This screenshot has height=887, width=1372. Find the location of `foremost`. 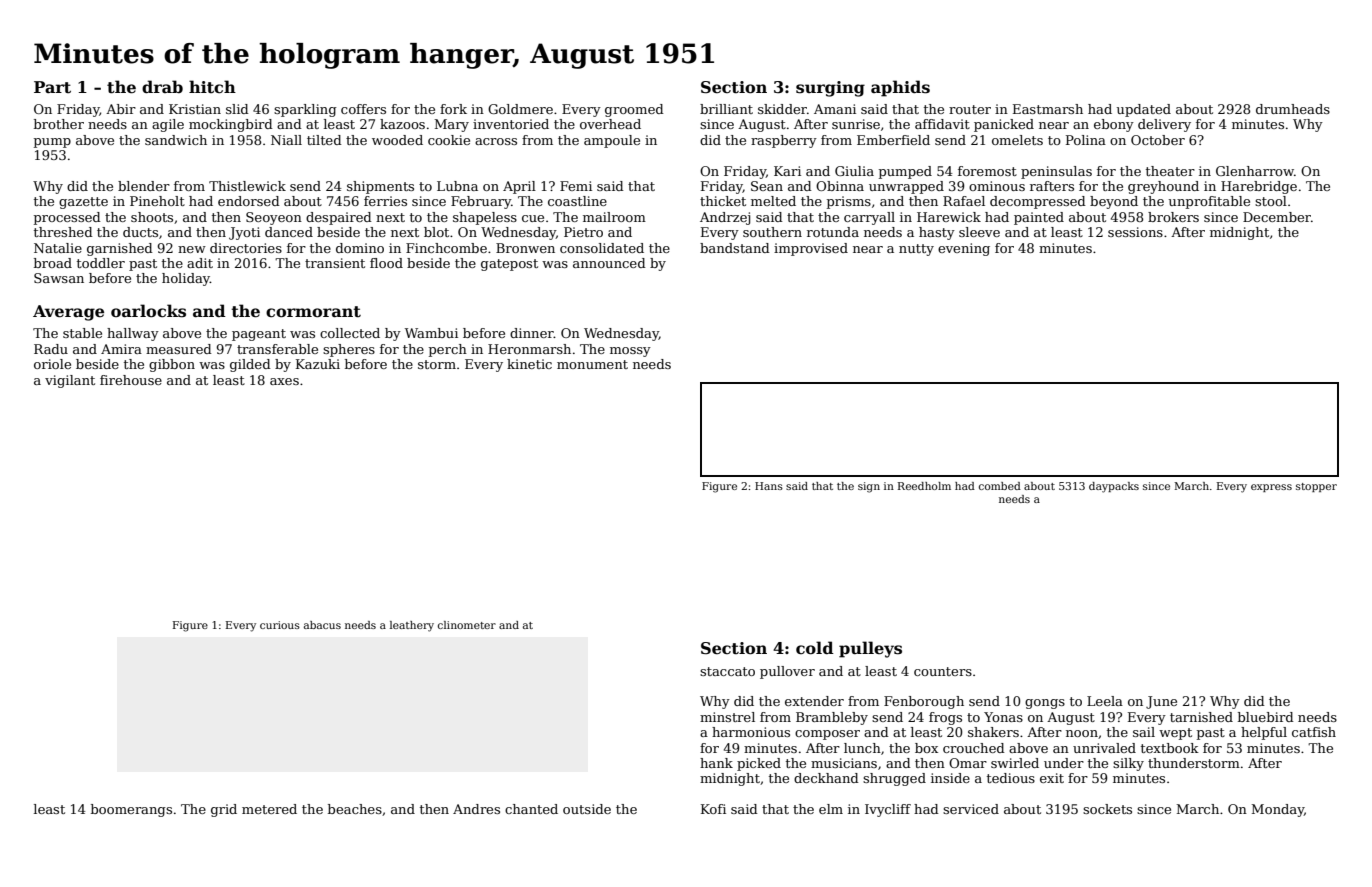

foremost is located at coordinates (987, 171).
